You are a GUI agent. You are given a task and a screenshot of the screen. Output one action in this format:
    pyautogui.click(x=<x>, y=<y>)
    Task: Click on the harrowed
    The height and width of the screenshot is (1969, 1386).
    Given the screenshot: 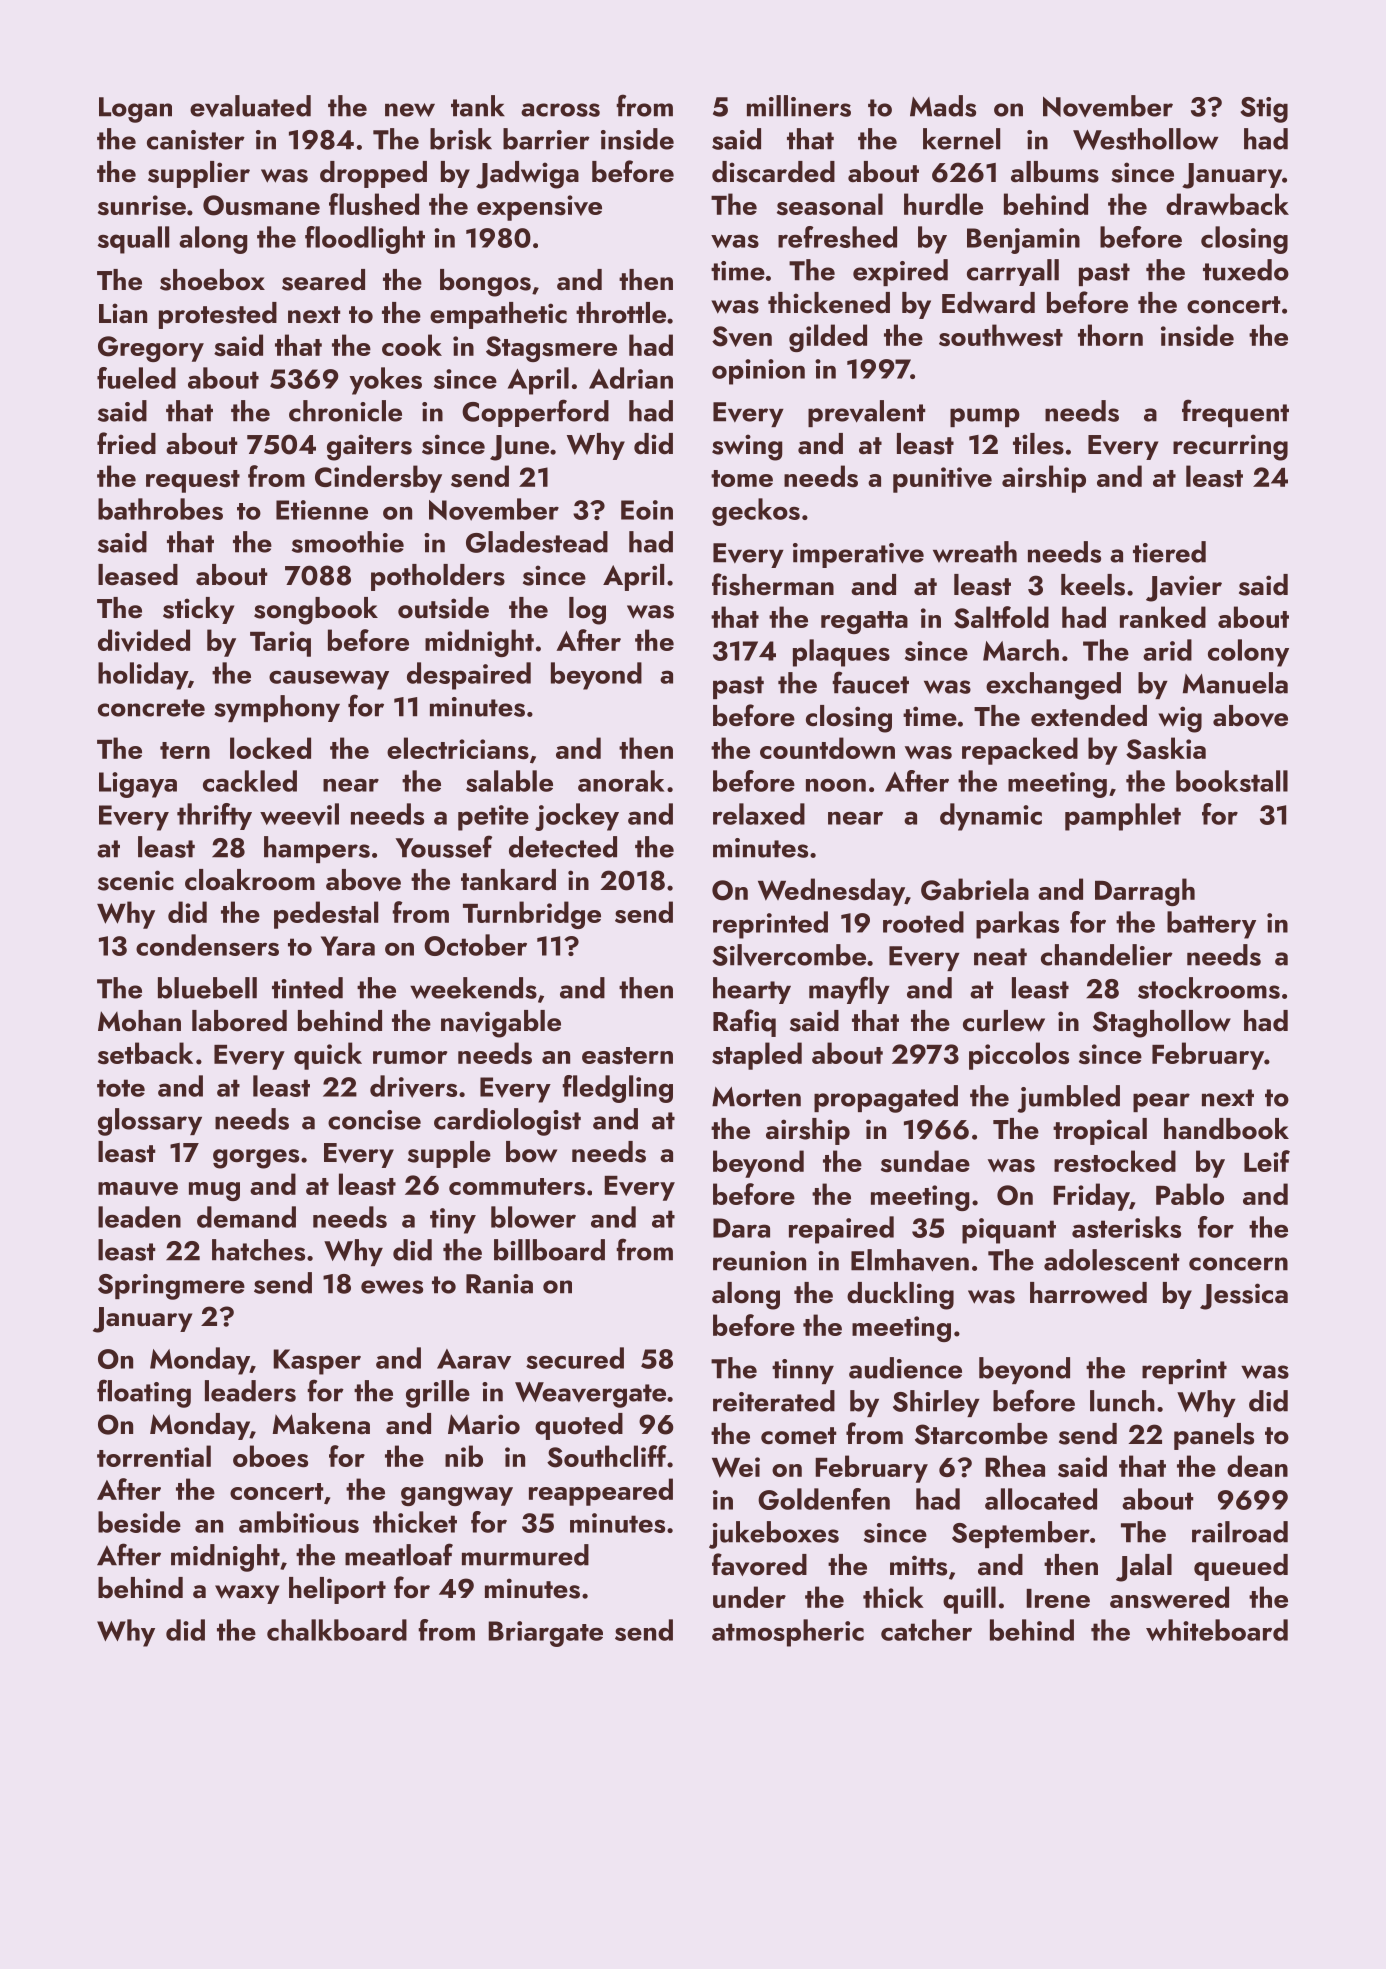 What is the action you would take?
    pyautogui.click(x=1088, y=1293)
